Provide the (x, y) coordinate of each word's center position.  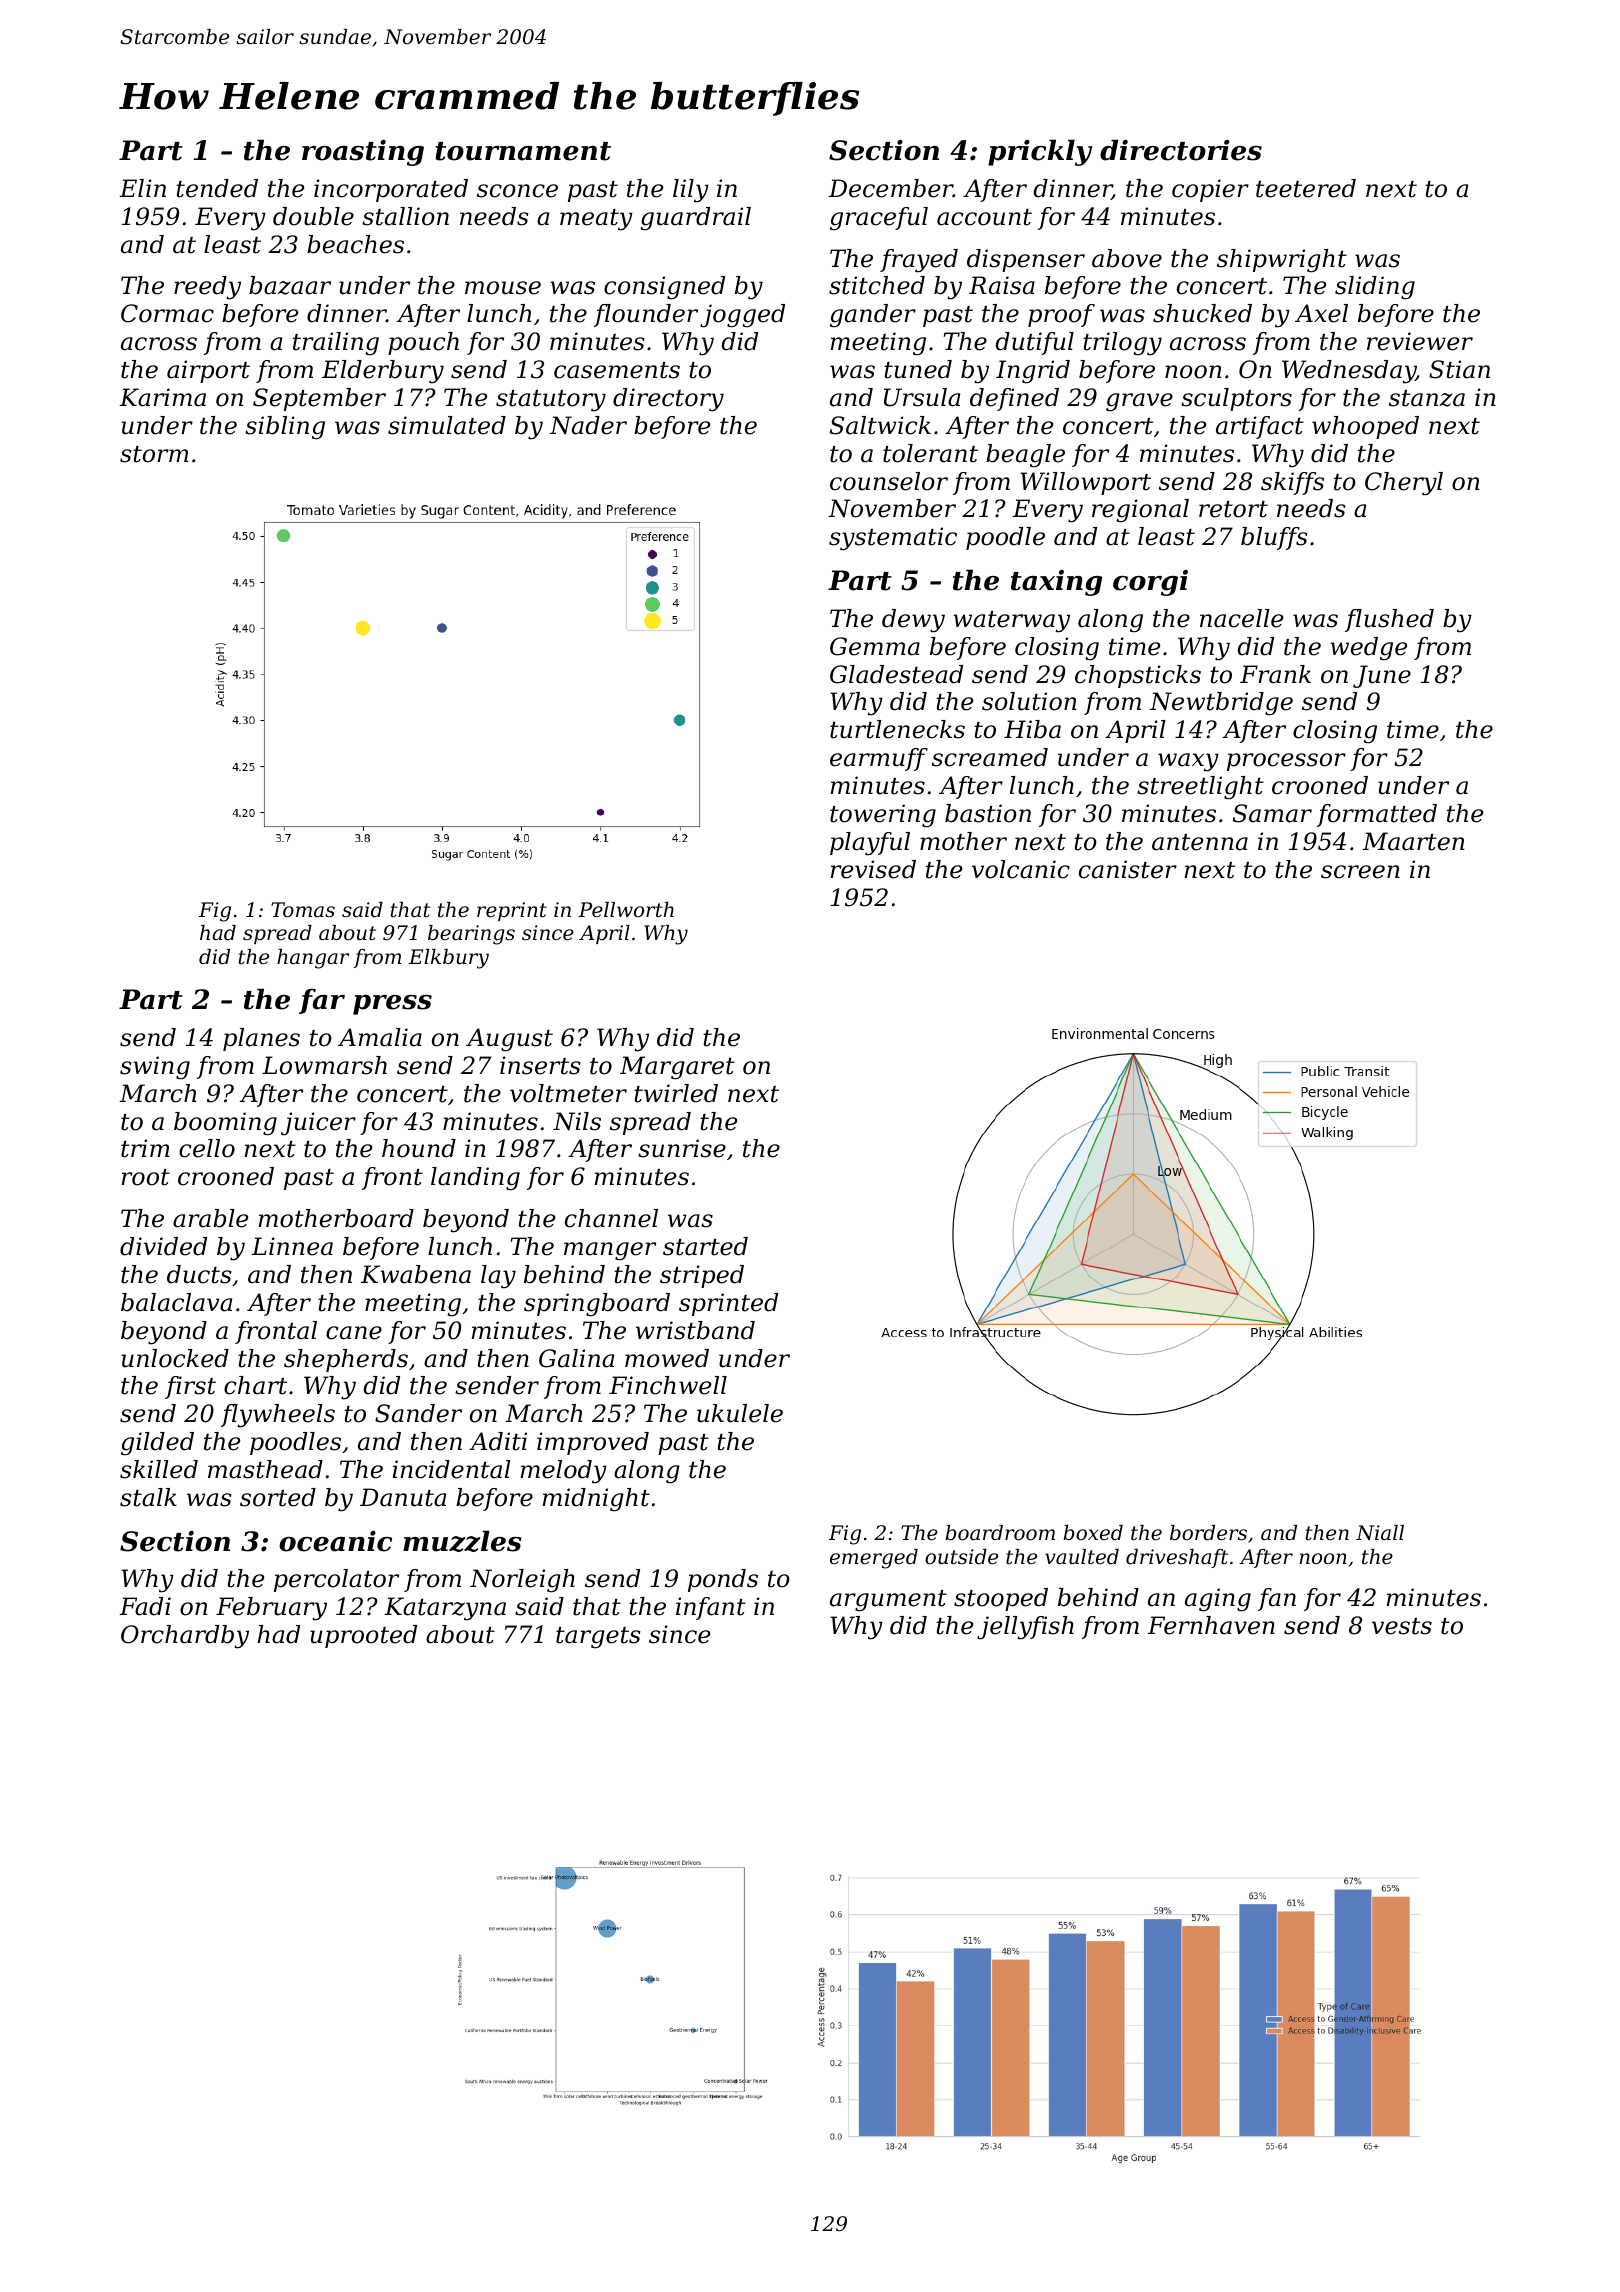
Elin (142, 188)
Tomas (303, 910)
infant (711, 1608)
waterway (1011, 622)
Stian (1459, 369)
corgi (1150, 583)
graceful (879, 219)
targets (598, 1638)
